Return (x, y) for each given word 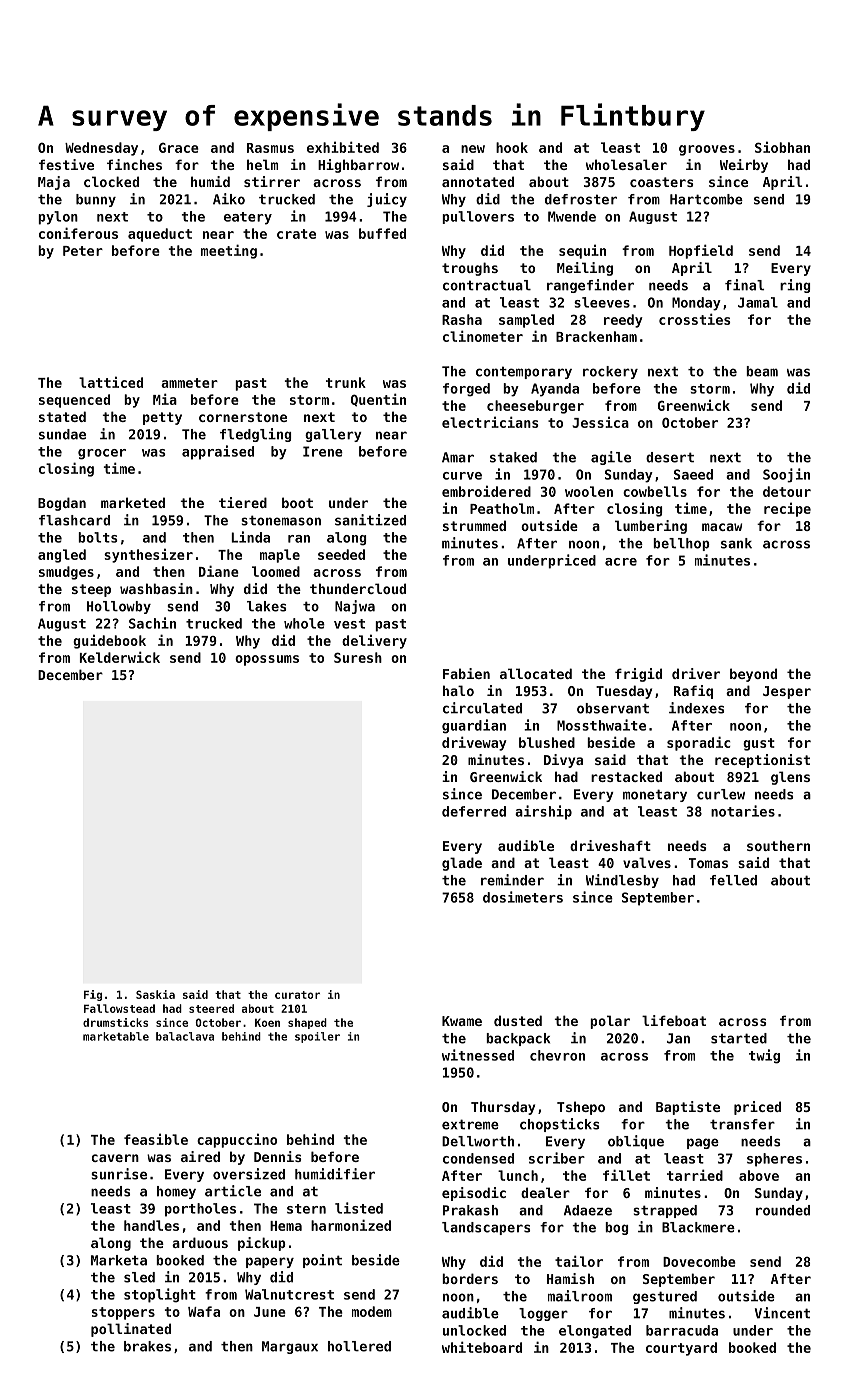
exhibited (343, 147)
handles (151, 1225)
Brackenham (596, 336)
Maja (54, 183)
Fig (93, 995)
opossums (267, 660)
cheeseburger (535, 407)
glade (462, 864)
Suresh (358, 657)
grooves (707, 150)
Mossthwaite (601, 725)
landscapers (486, 1228)
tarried (695, 1175)
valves (647, 862)
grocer (102, 454)
